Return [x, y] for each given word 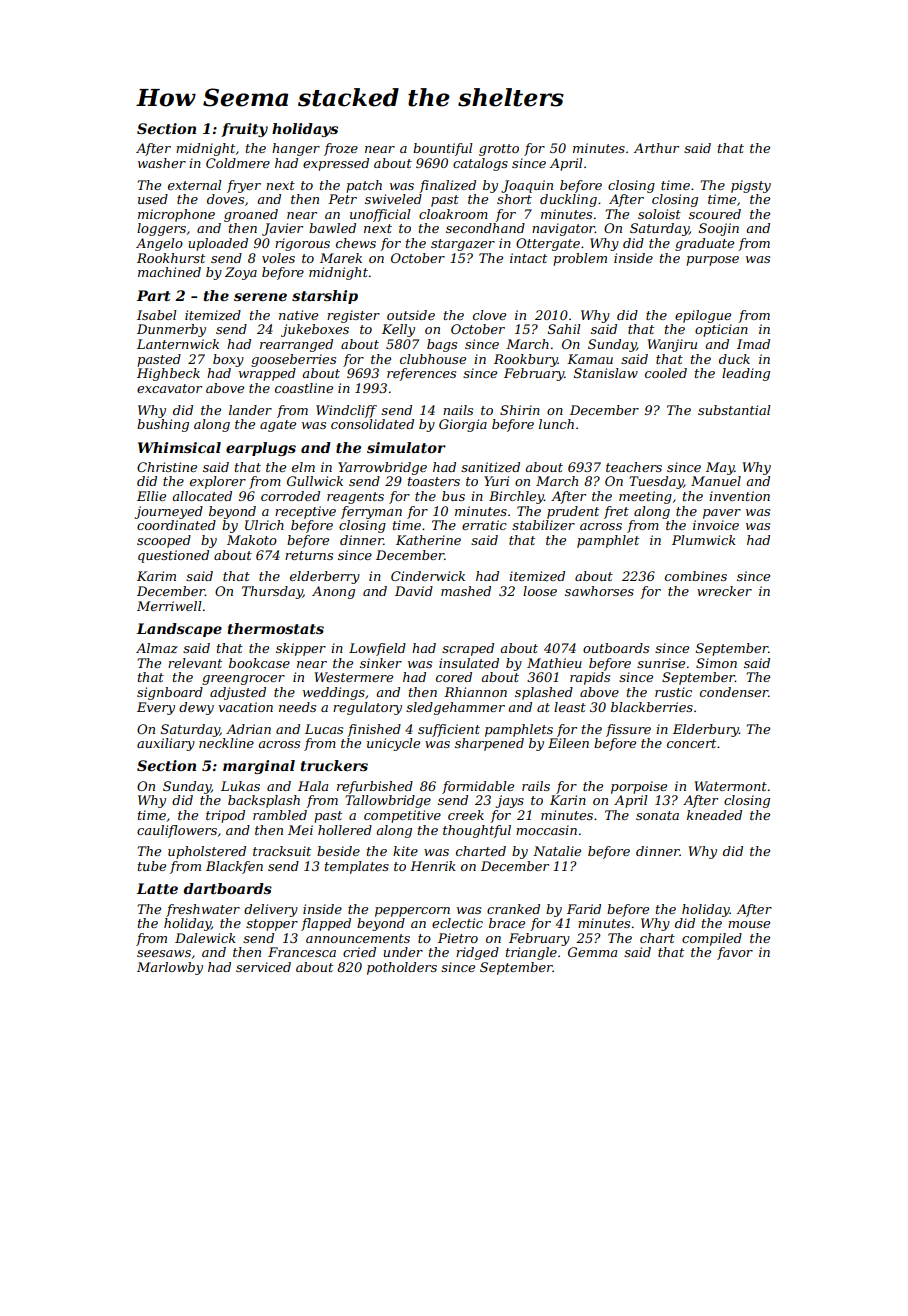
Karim [156, 576]
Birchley [516, 497]
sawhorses [599, 591]
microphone [176, 215]
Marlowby [170, 968]
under [403, 952]
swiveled [393, 199]
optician [721, 330]
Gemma [592, 952]
